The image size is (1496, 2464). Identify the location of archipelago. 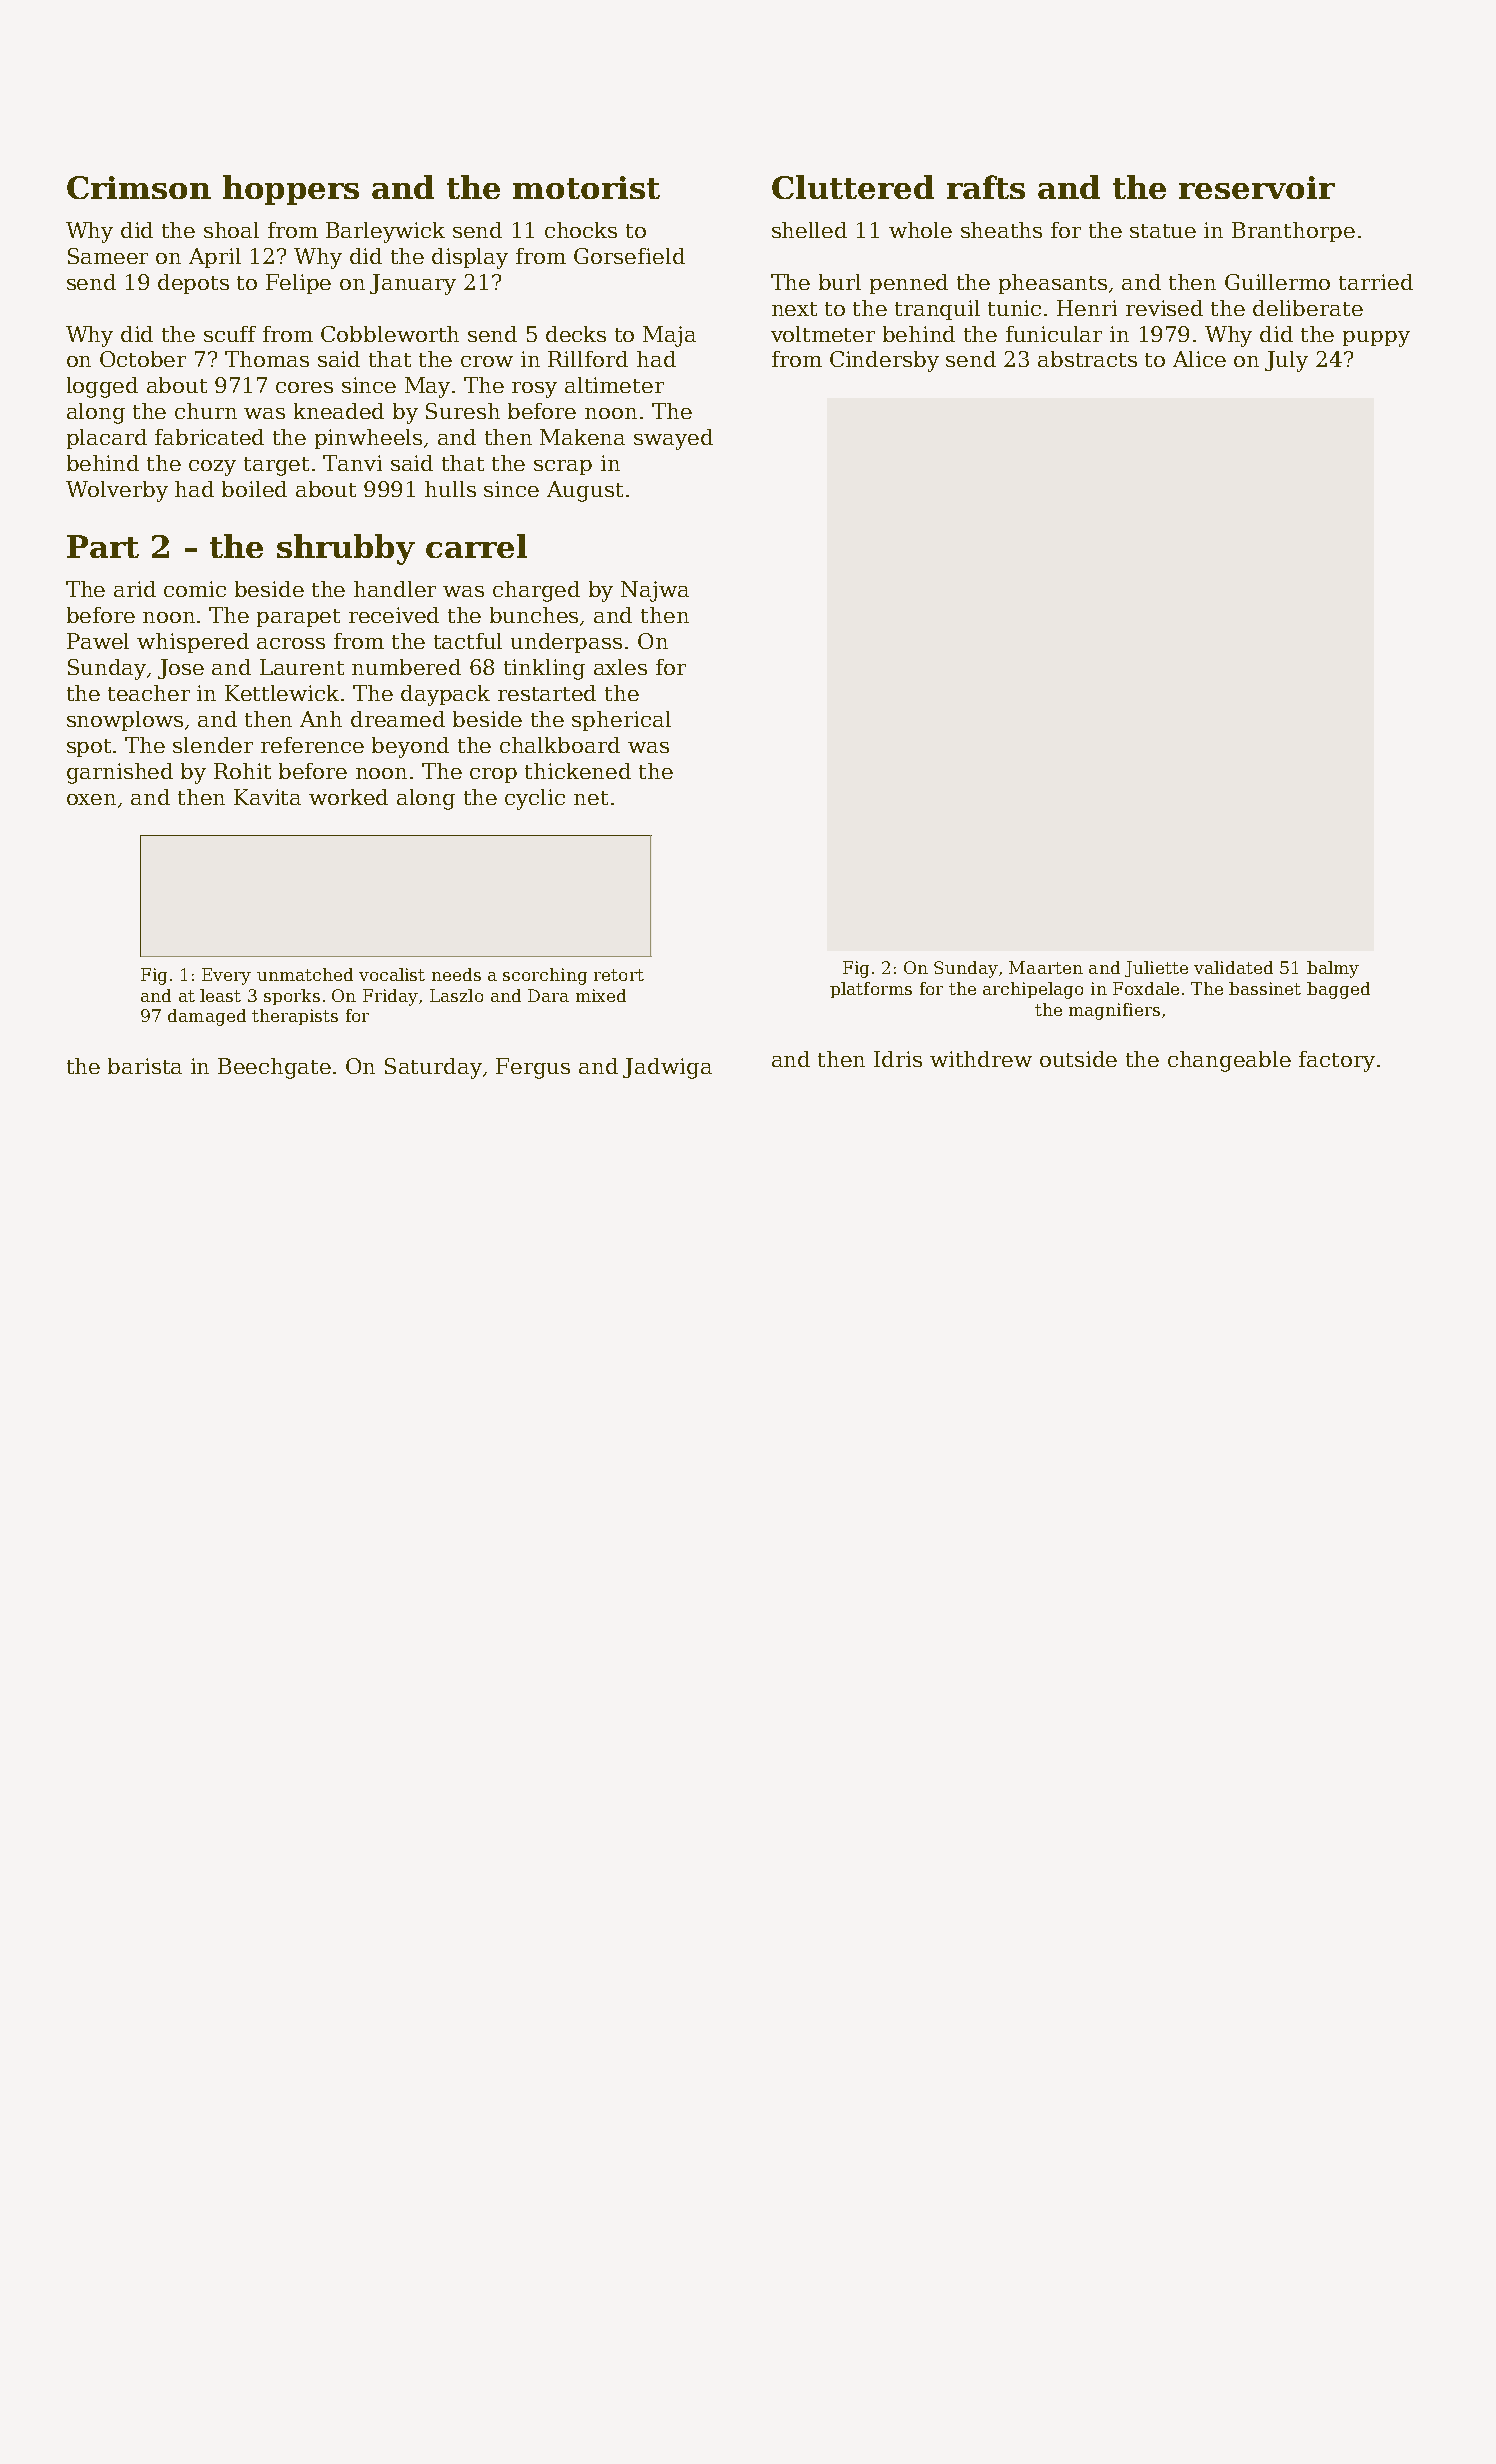
(1033, 990).
